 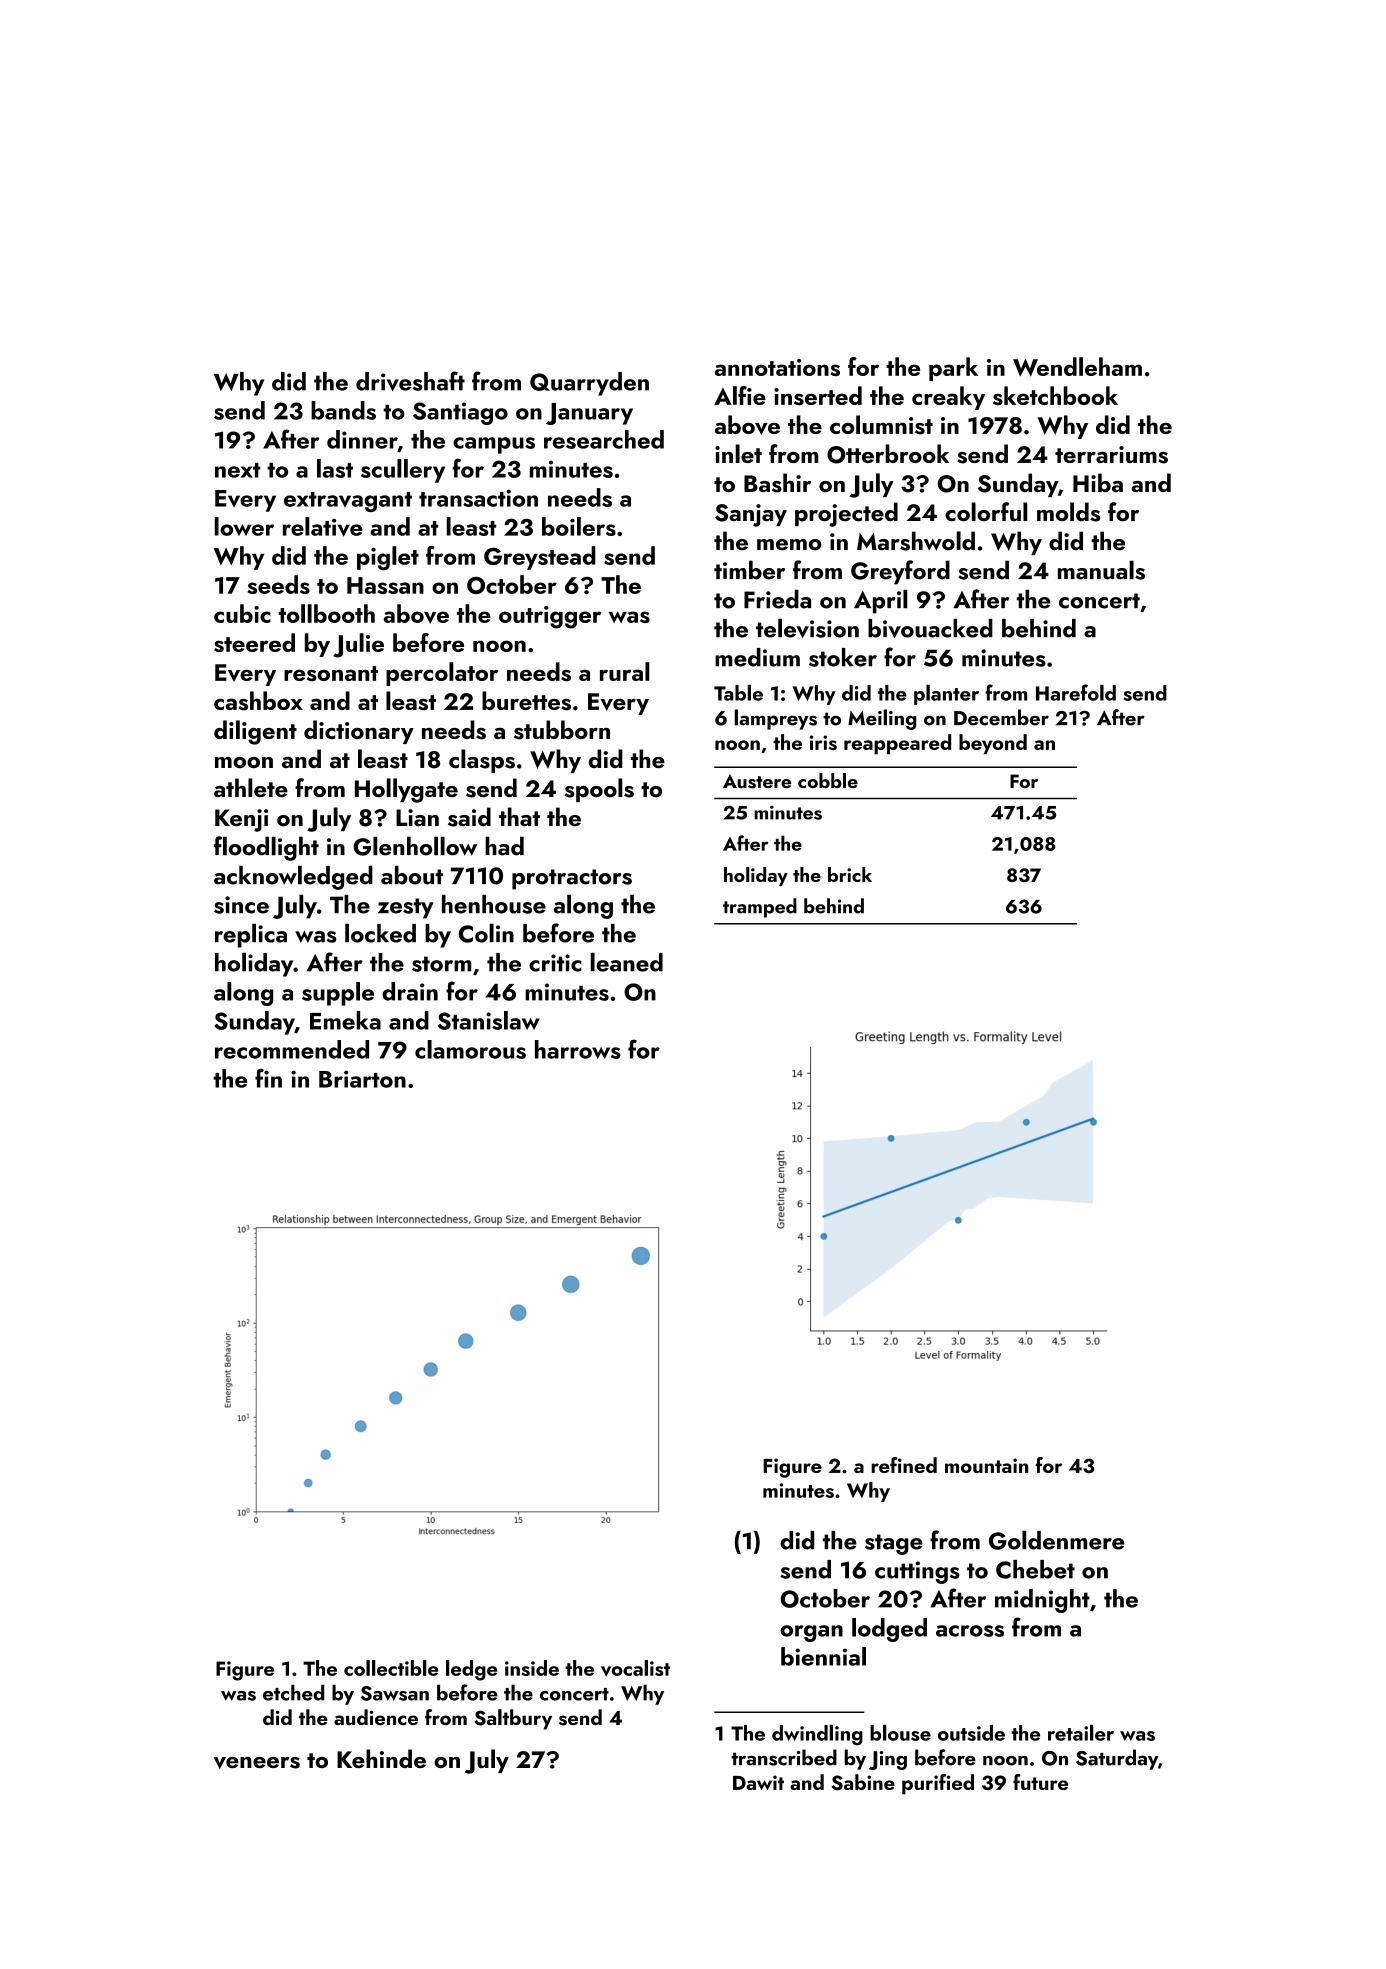 I want to click on Sawsan, so click(x=395, y=1693).
